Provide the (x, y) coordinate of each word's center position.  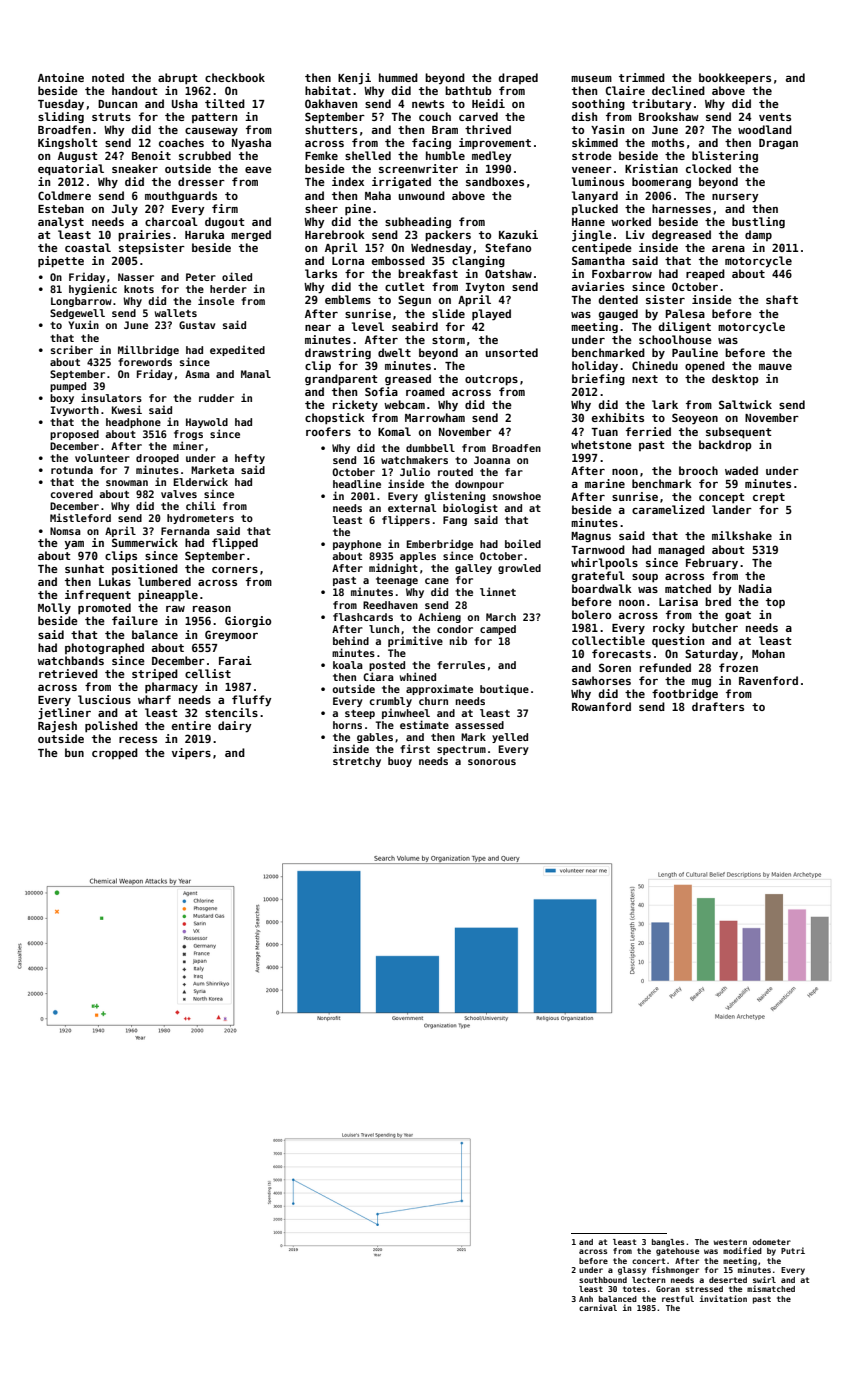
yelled (510, 738)
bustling (758, 222)
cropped (115, 754)
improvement (495, 144)
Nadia (755, 588)
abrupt (177, 79)
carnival (598, 1307)
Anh (586, 1299)
